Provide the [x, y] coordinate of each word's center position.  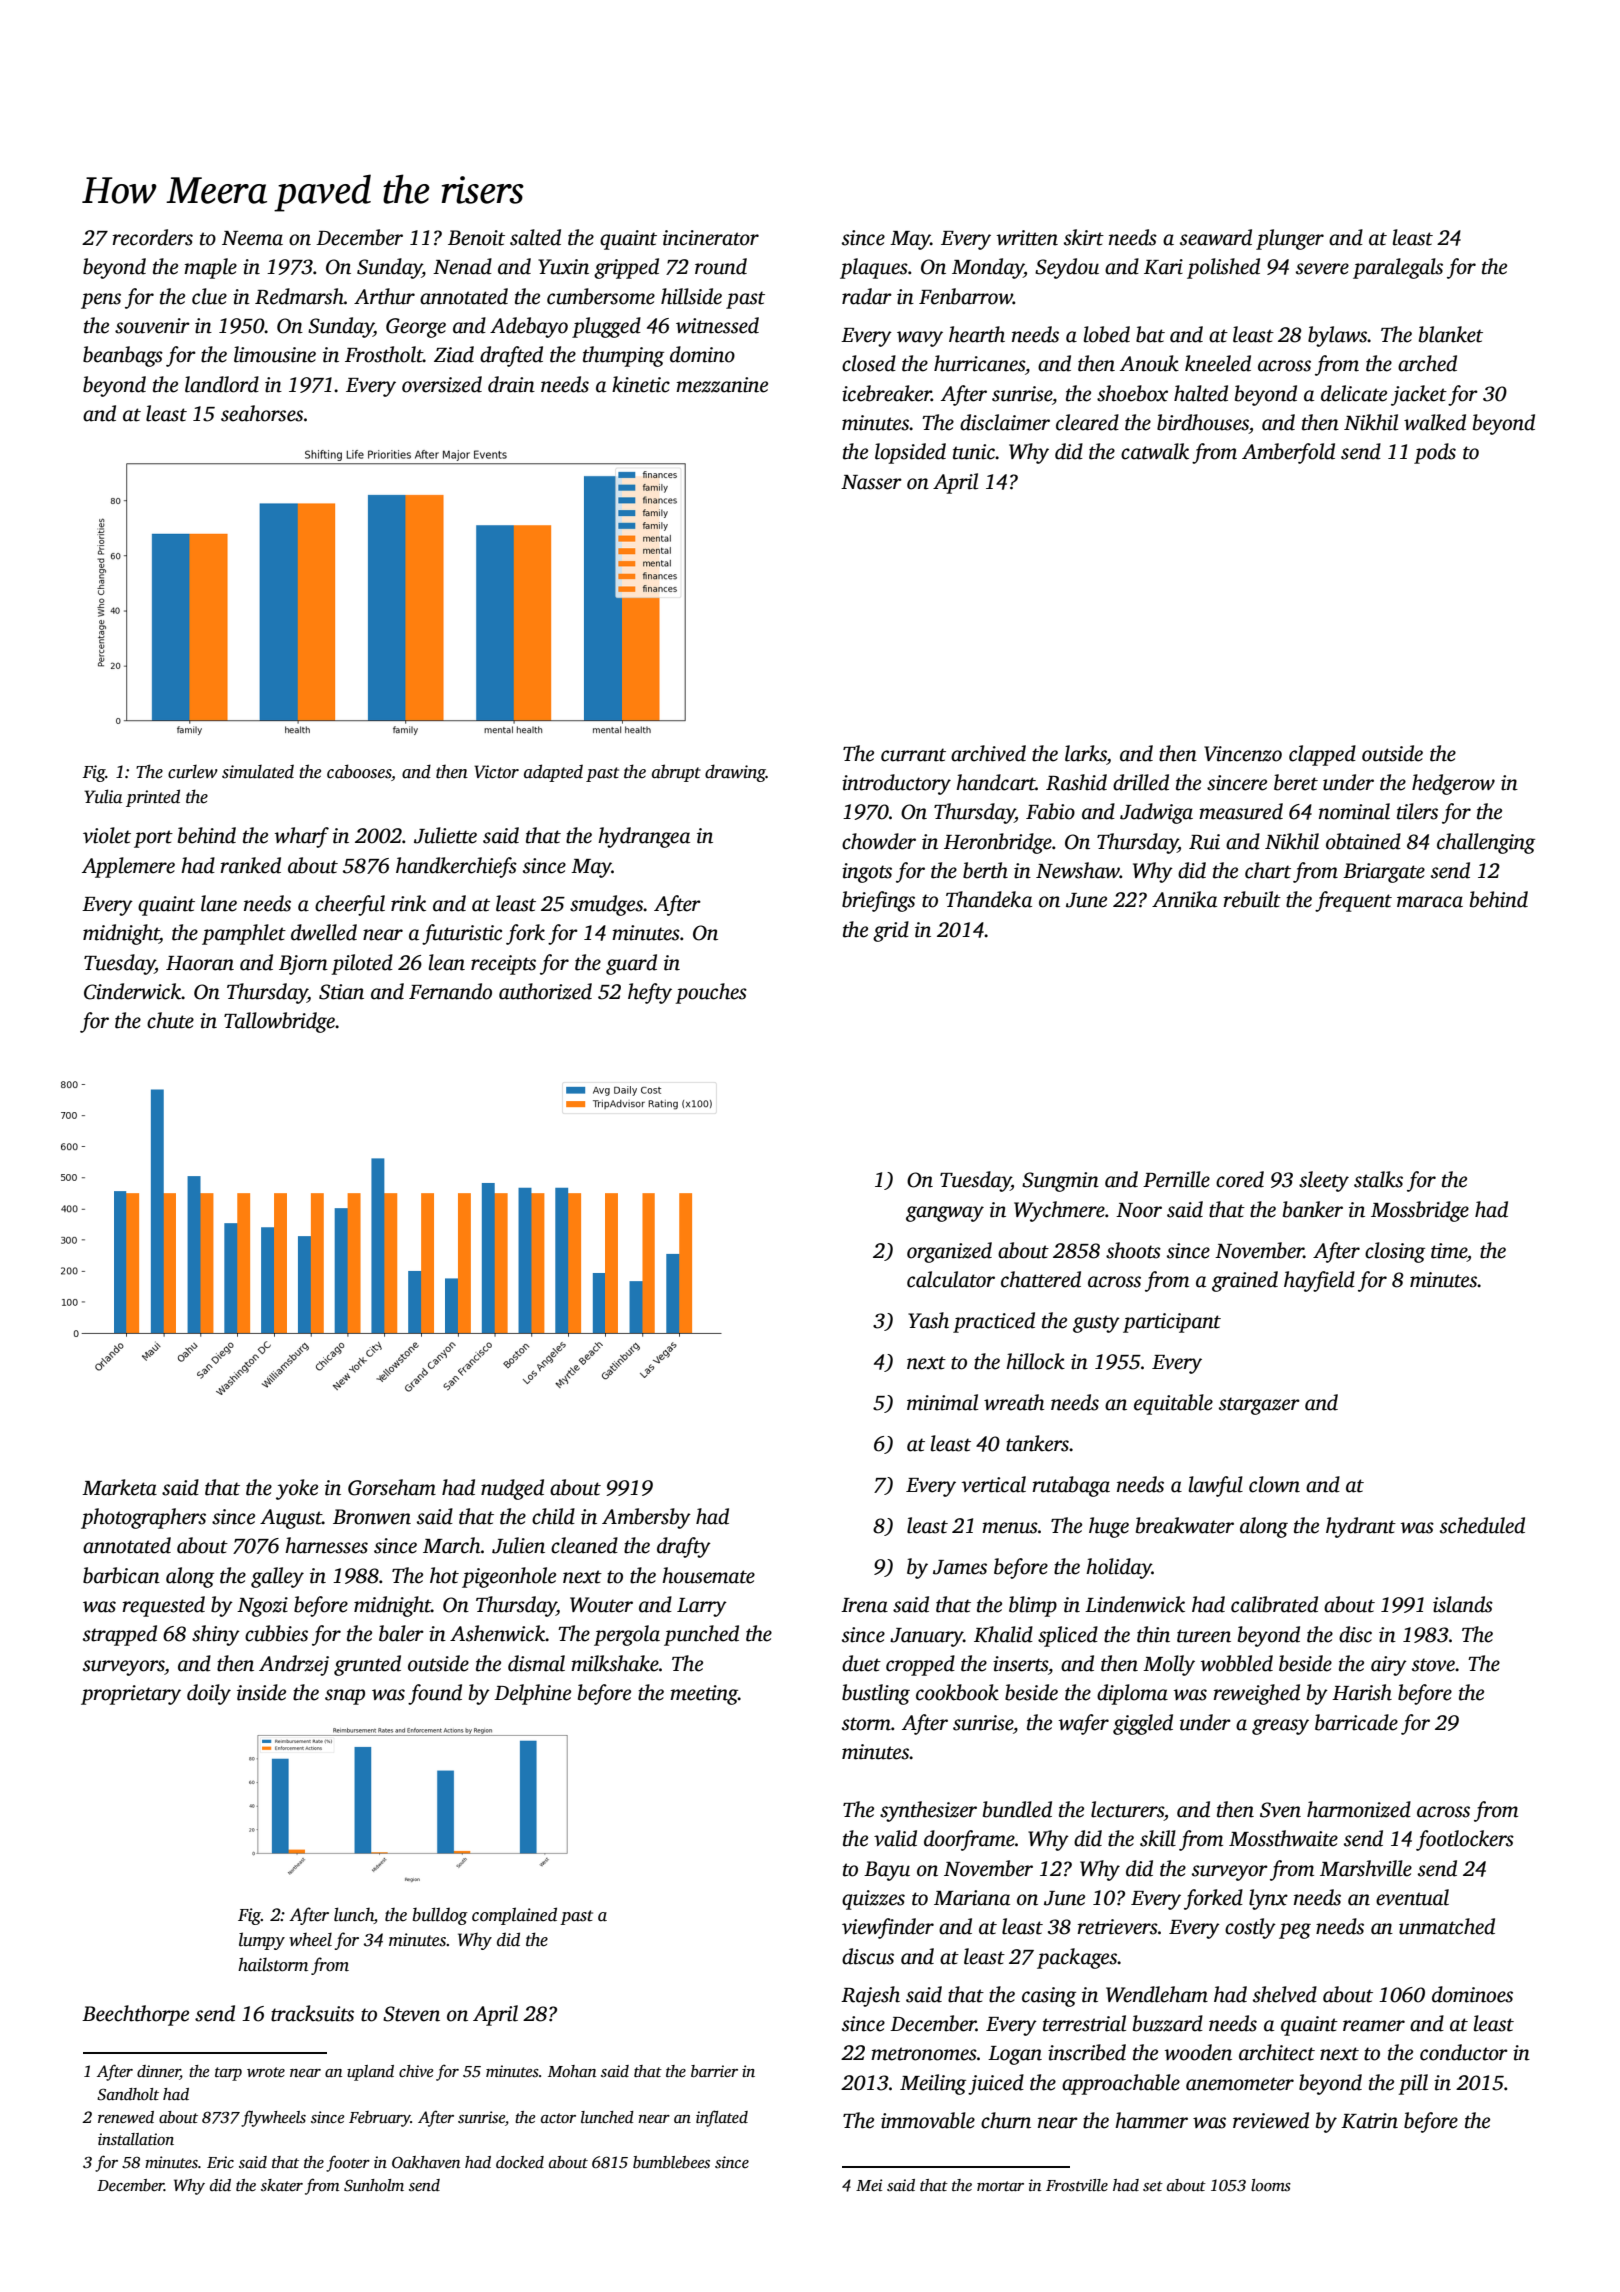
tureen [1204, 1636]
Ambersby [646, 1518]
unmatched [1447, 1926]
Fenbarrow [966, 296]
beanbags [123, 356]
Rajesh [870, 1996]
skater [282, 2185]
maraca [1430, 902]
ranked [250, 865]
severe [1322, 269]
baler [401, 1633]
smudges [606, 905]
